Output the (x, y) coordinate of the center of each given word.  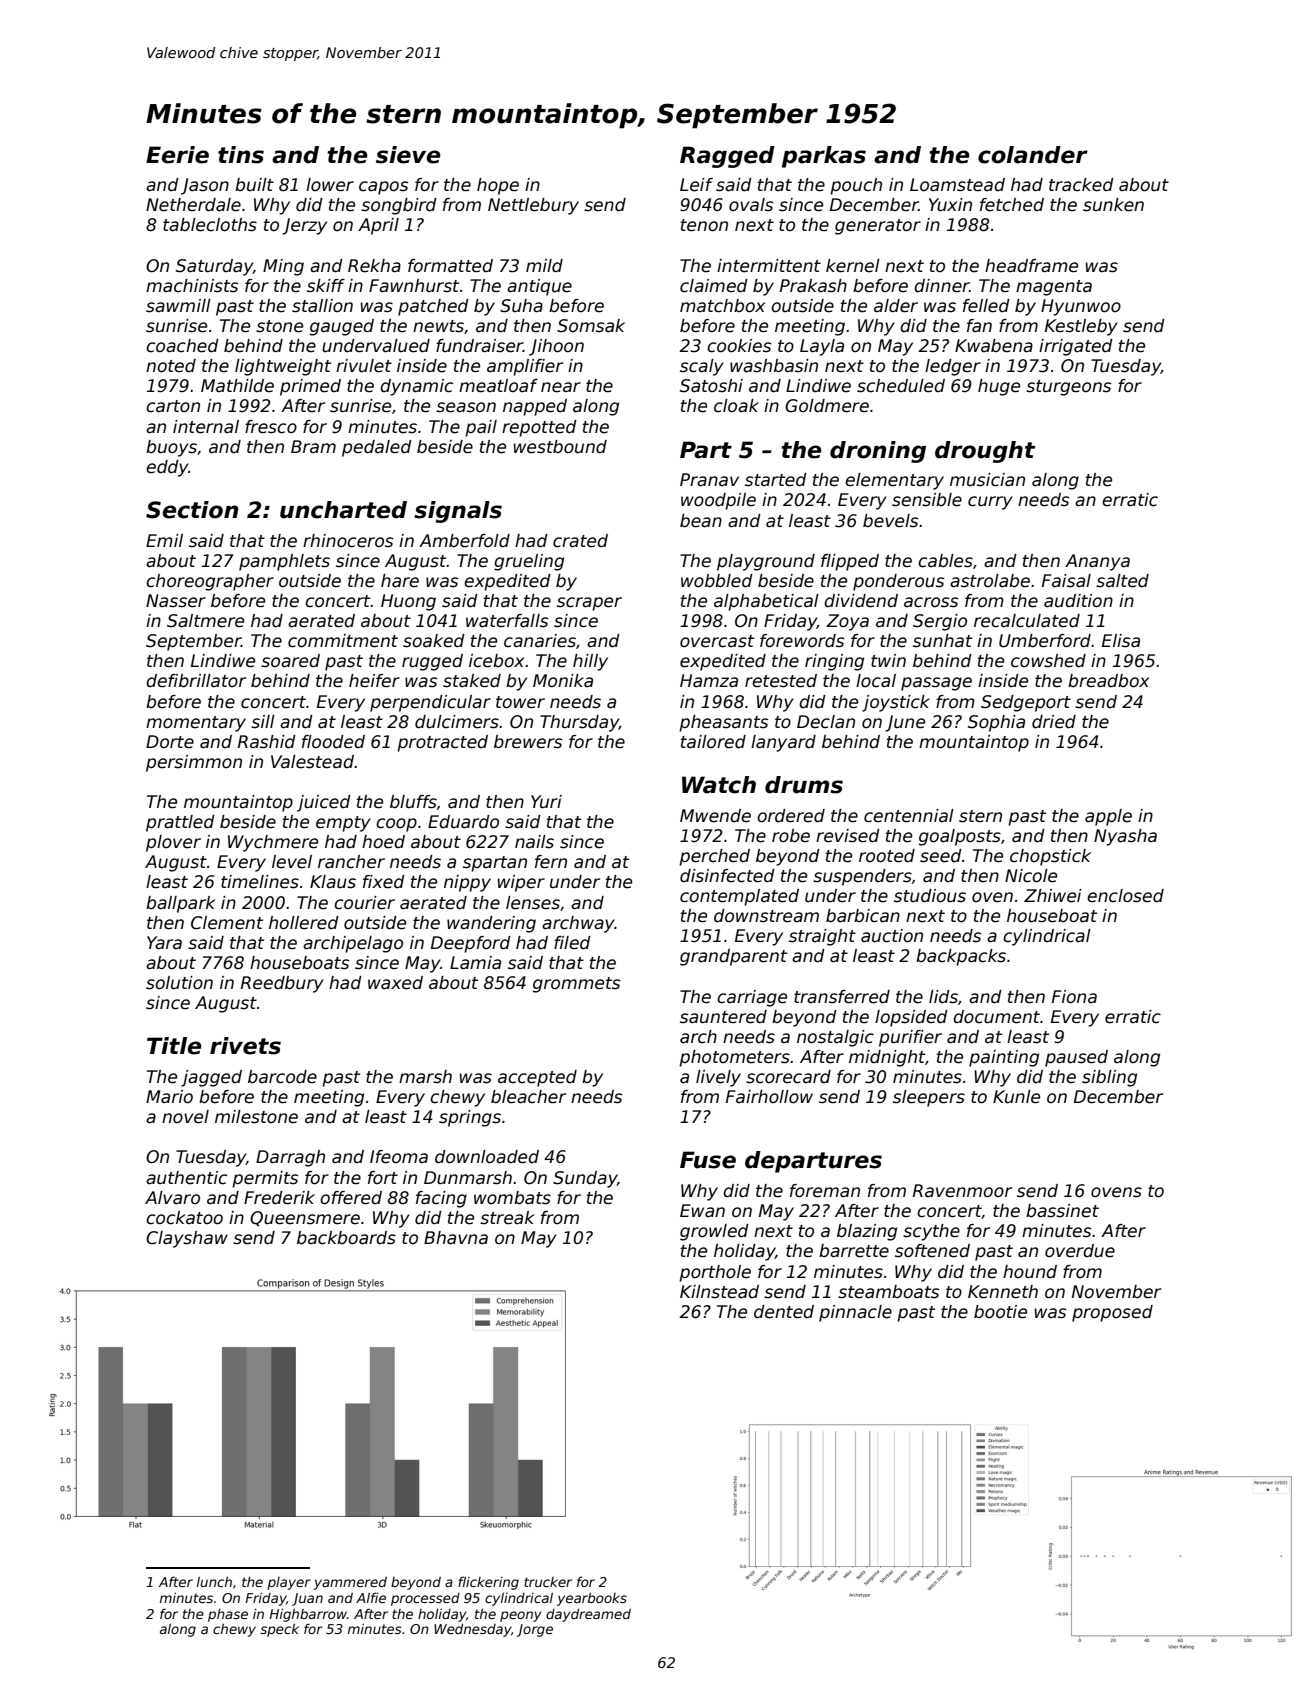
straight (822, 937)
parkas (824, 157)
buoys (171, 448)
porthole (715, 1273)
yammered (350, 1583)
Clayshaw (187, 1239)
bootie (1000, 1312)
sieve (408, 155)
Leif (696, 185)
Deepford (471, 944)
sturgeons (1068, 388)
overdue (1080, 1251)
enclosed (1125, 896)
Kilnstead (719, 1292)
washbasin (774, 366)
